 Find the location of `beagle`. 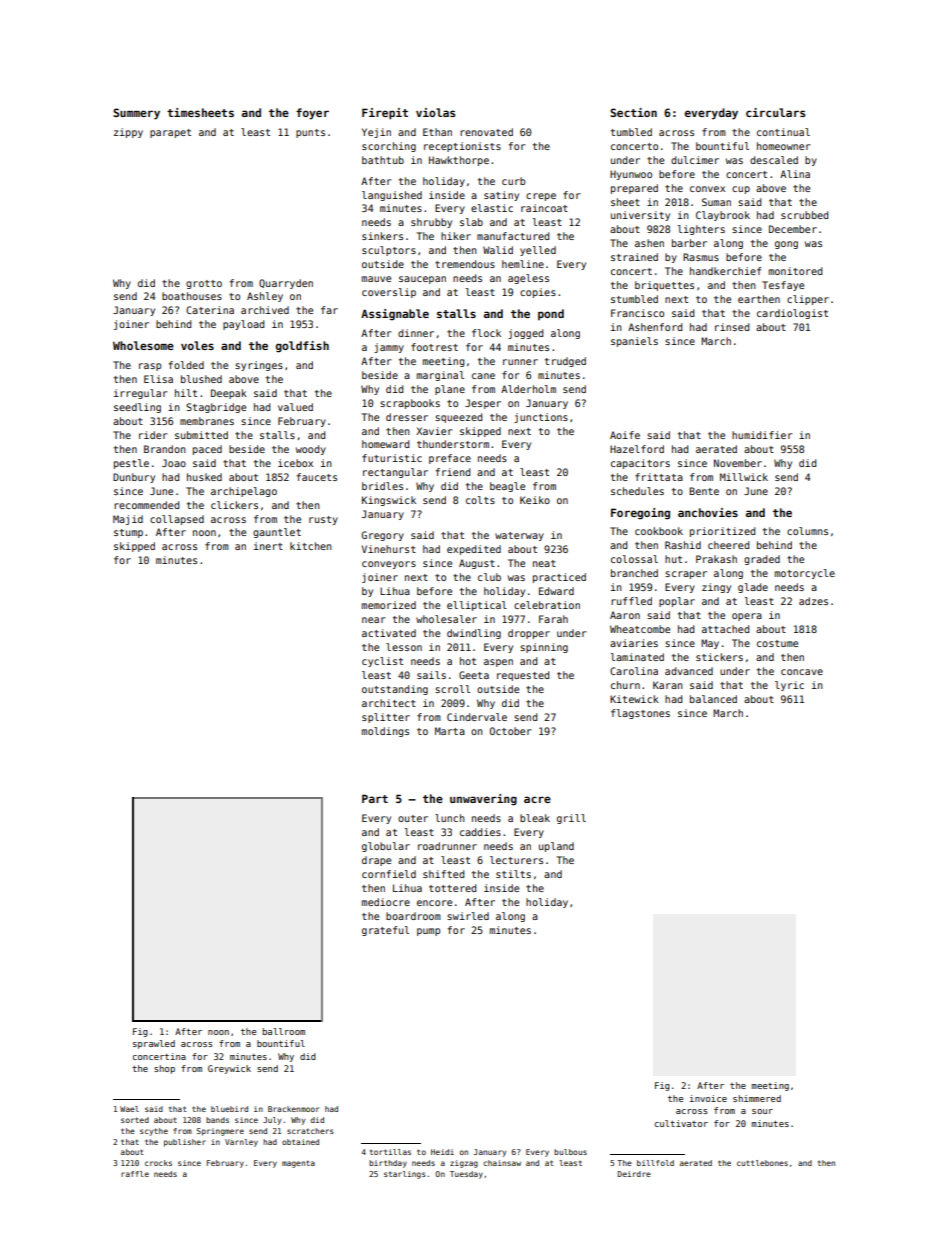

beagle is located at coordinates (507, 487).
